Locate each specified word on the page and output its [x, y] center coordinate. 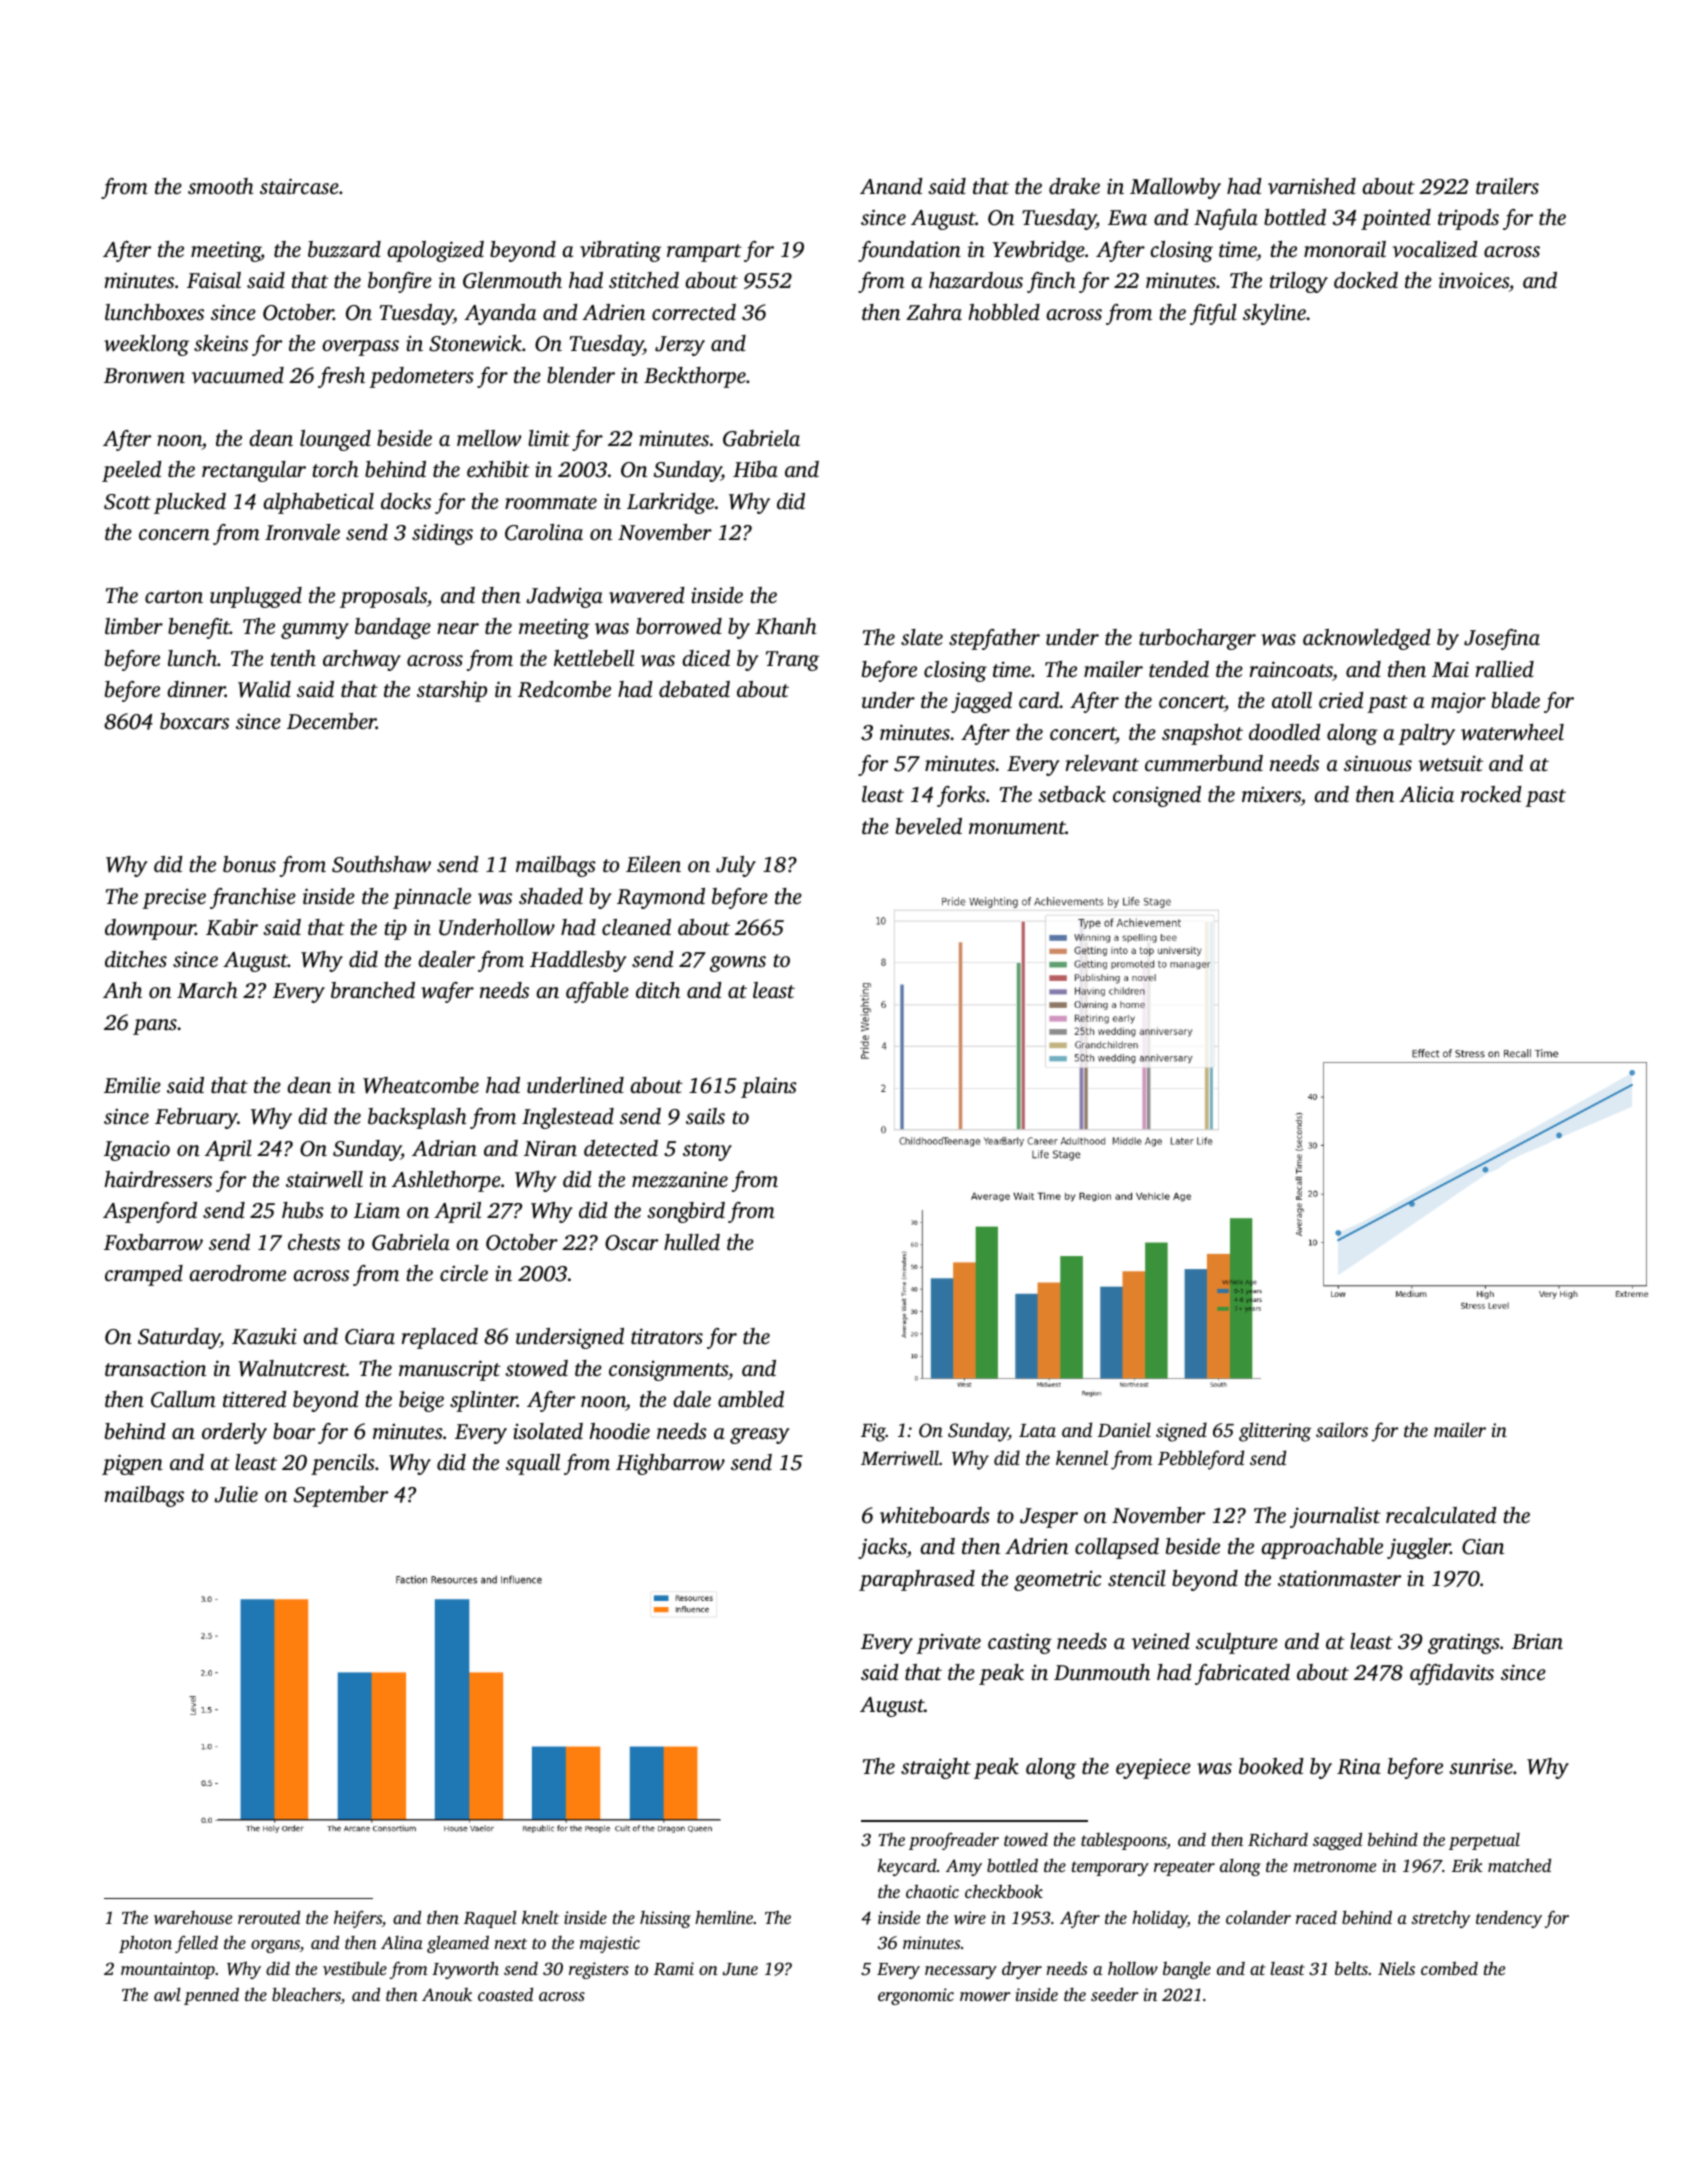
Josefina [1502, 639]
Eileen [653, 864]
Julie [236, 1494]
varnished [1312, 186]
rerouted [269, 1917]
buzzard [344, 249]
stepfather [994, 639]
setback [1072, 794]
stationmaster [1339, 1578]
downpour [150, 929]
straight [936, 1768]
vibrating [620, 251]
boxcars [194, 721]
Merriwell [900, 1458]
